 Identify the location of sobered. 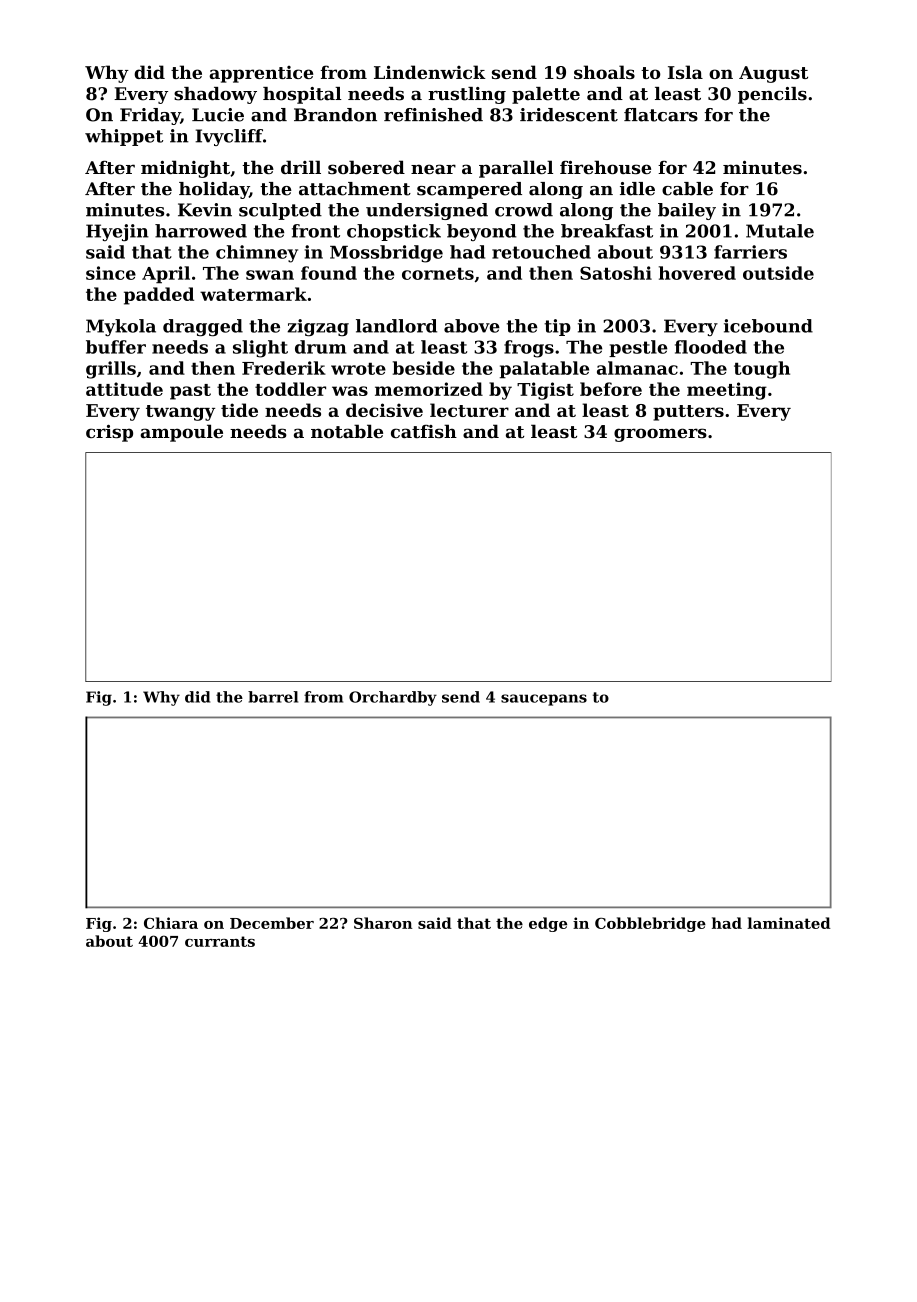
(366, 167).
